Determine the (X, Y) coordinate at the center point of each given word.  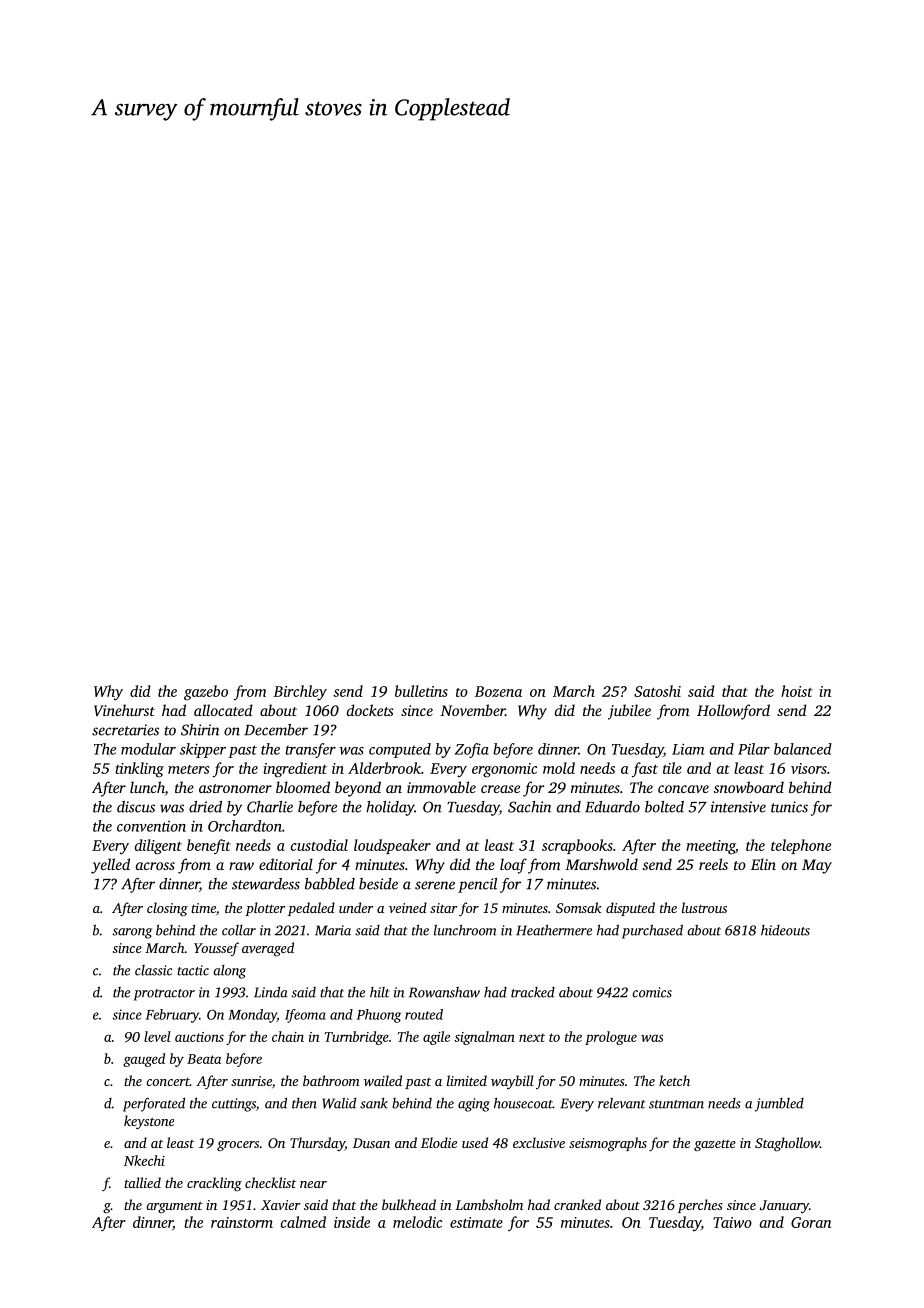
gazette (715, 1145)
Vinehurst (124, 710)
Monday (252, 1016)
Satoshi (657, 691)
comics (652, 992)
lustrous (704, 907)
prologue (611, 1038)
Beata (204, 1059)
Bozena (498, 691)
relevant (621, 1103)
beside (378, 884)
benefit (209, 846)
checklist (270, 1182)
